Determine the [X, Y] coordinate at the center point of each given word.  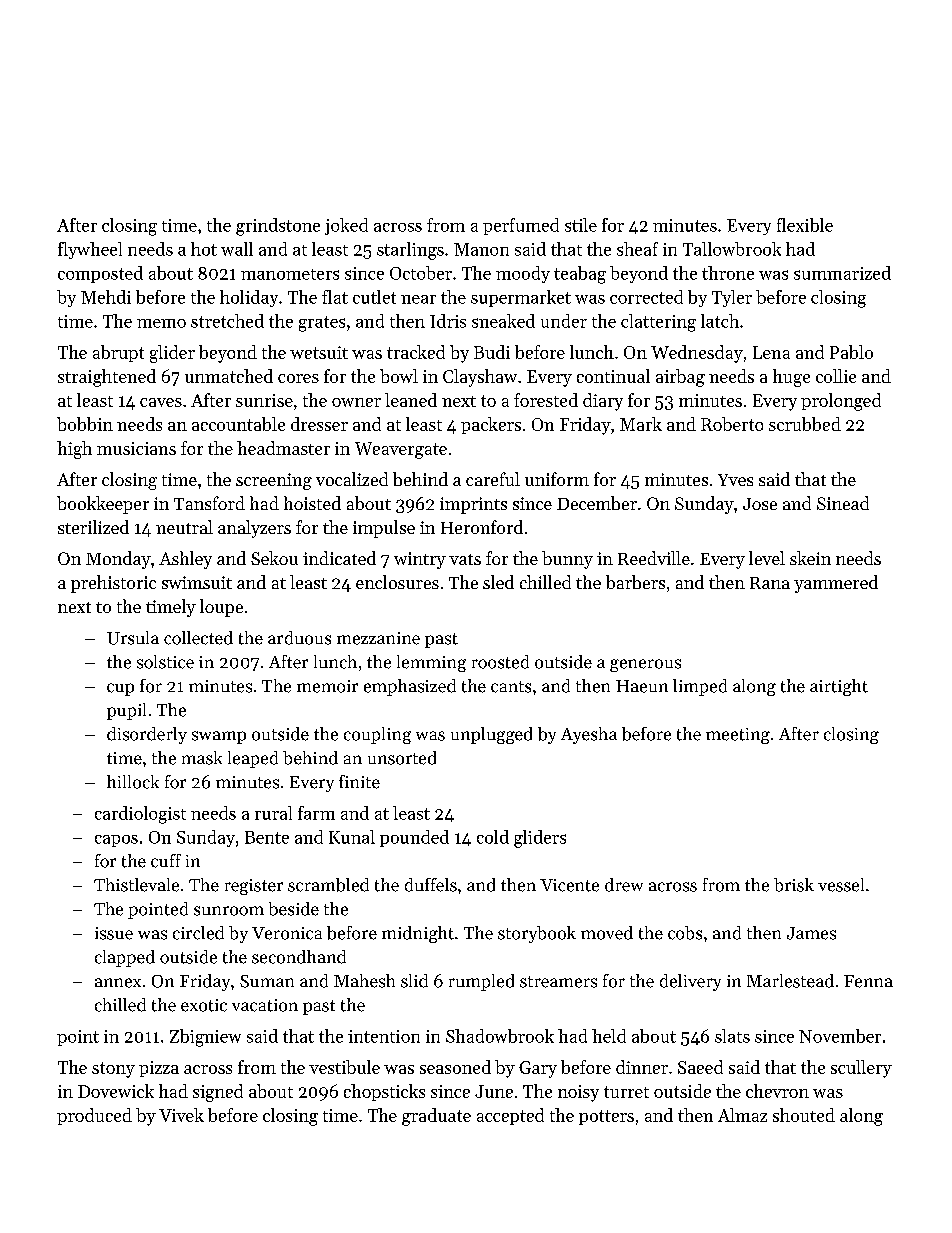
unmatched [229, 376]
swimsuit [197, 582]
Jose [760, 504]
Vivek [181, 1115]
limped [700, 687]
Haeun [642, 686]
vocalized [352, 479]
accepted [510, 1116]
